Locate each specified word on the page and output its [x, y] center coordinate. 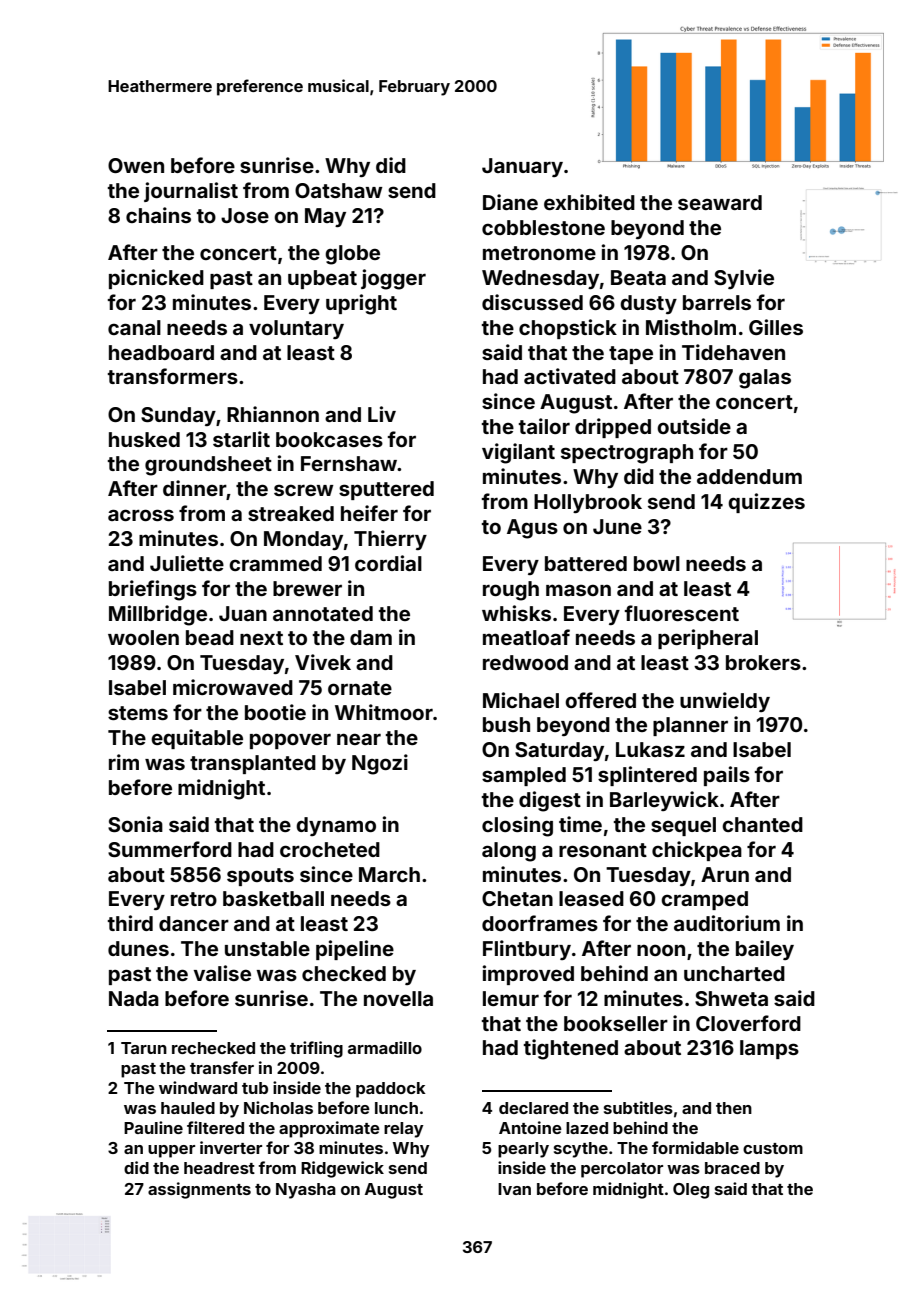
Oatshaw [339, 190]
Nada [134, 998]
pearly [523, 1150]
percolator [622, 1170]
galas [765, 379]
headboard [161, 352]
